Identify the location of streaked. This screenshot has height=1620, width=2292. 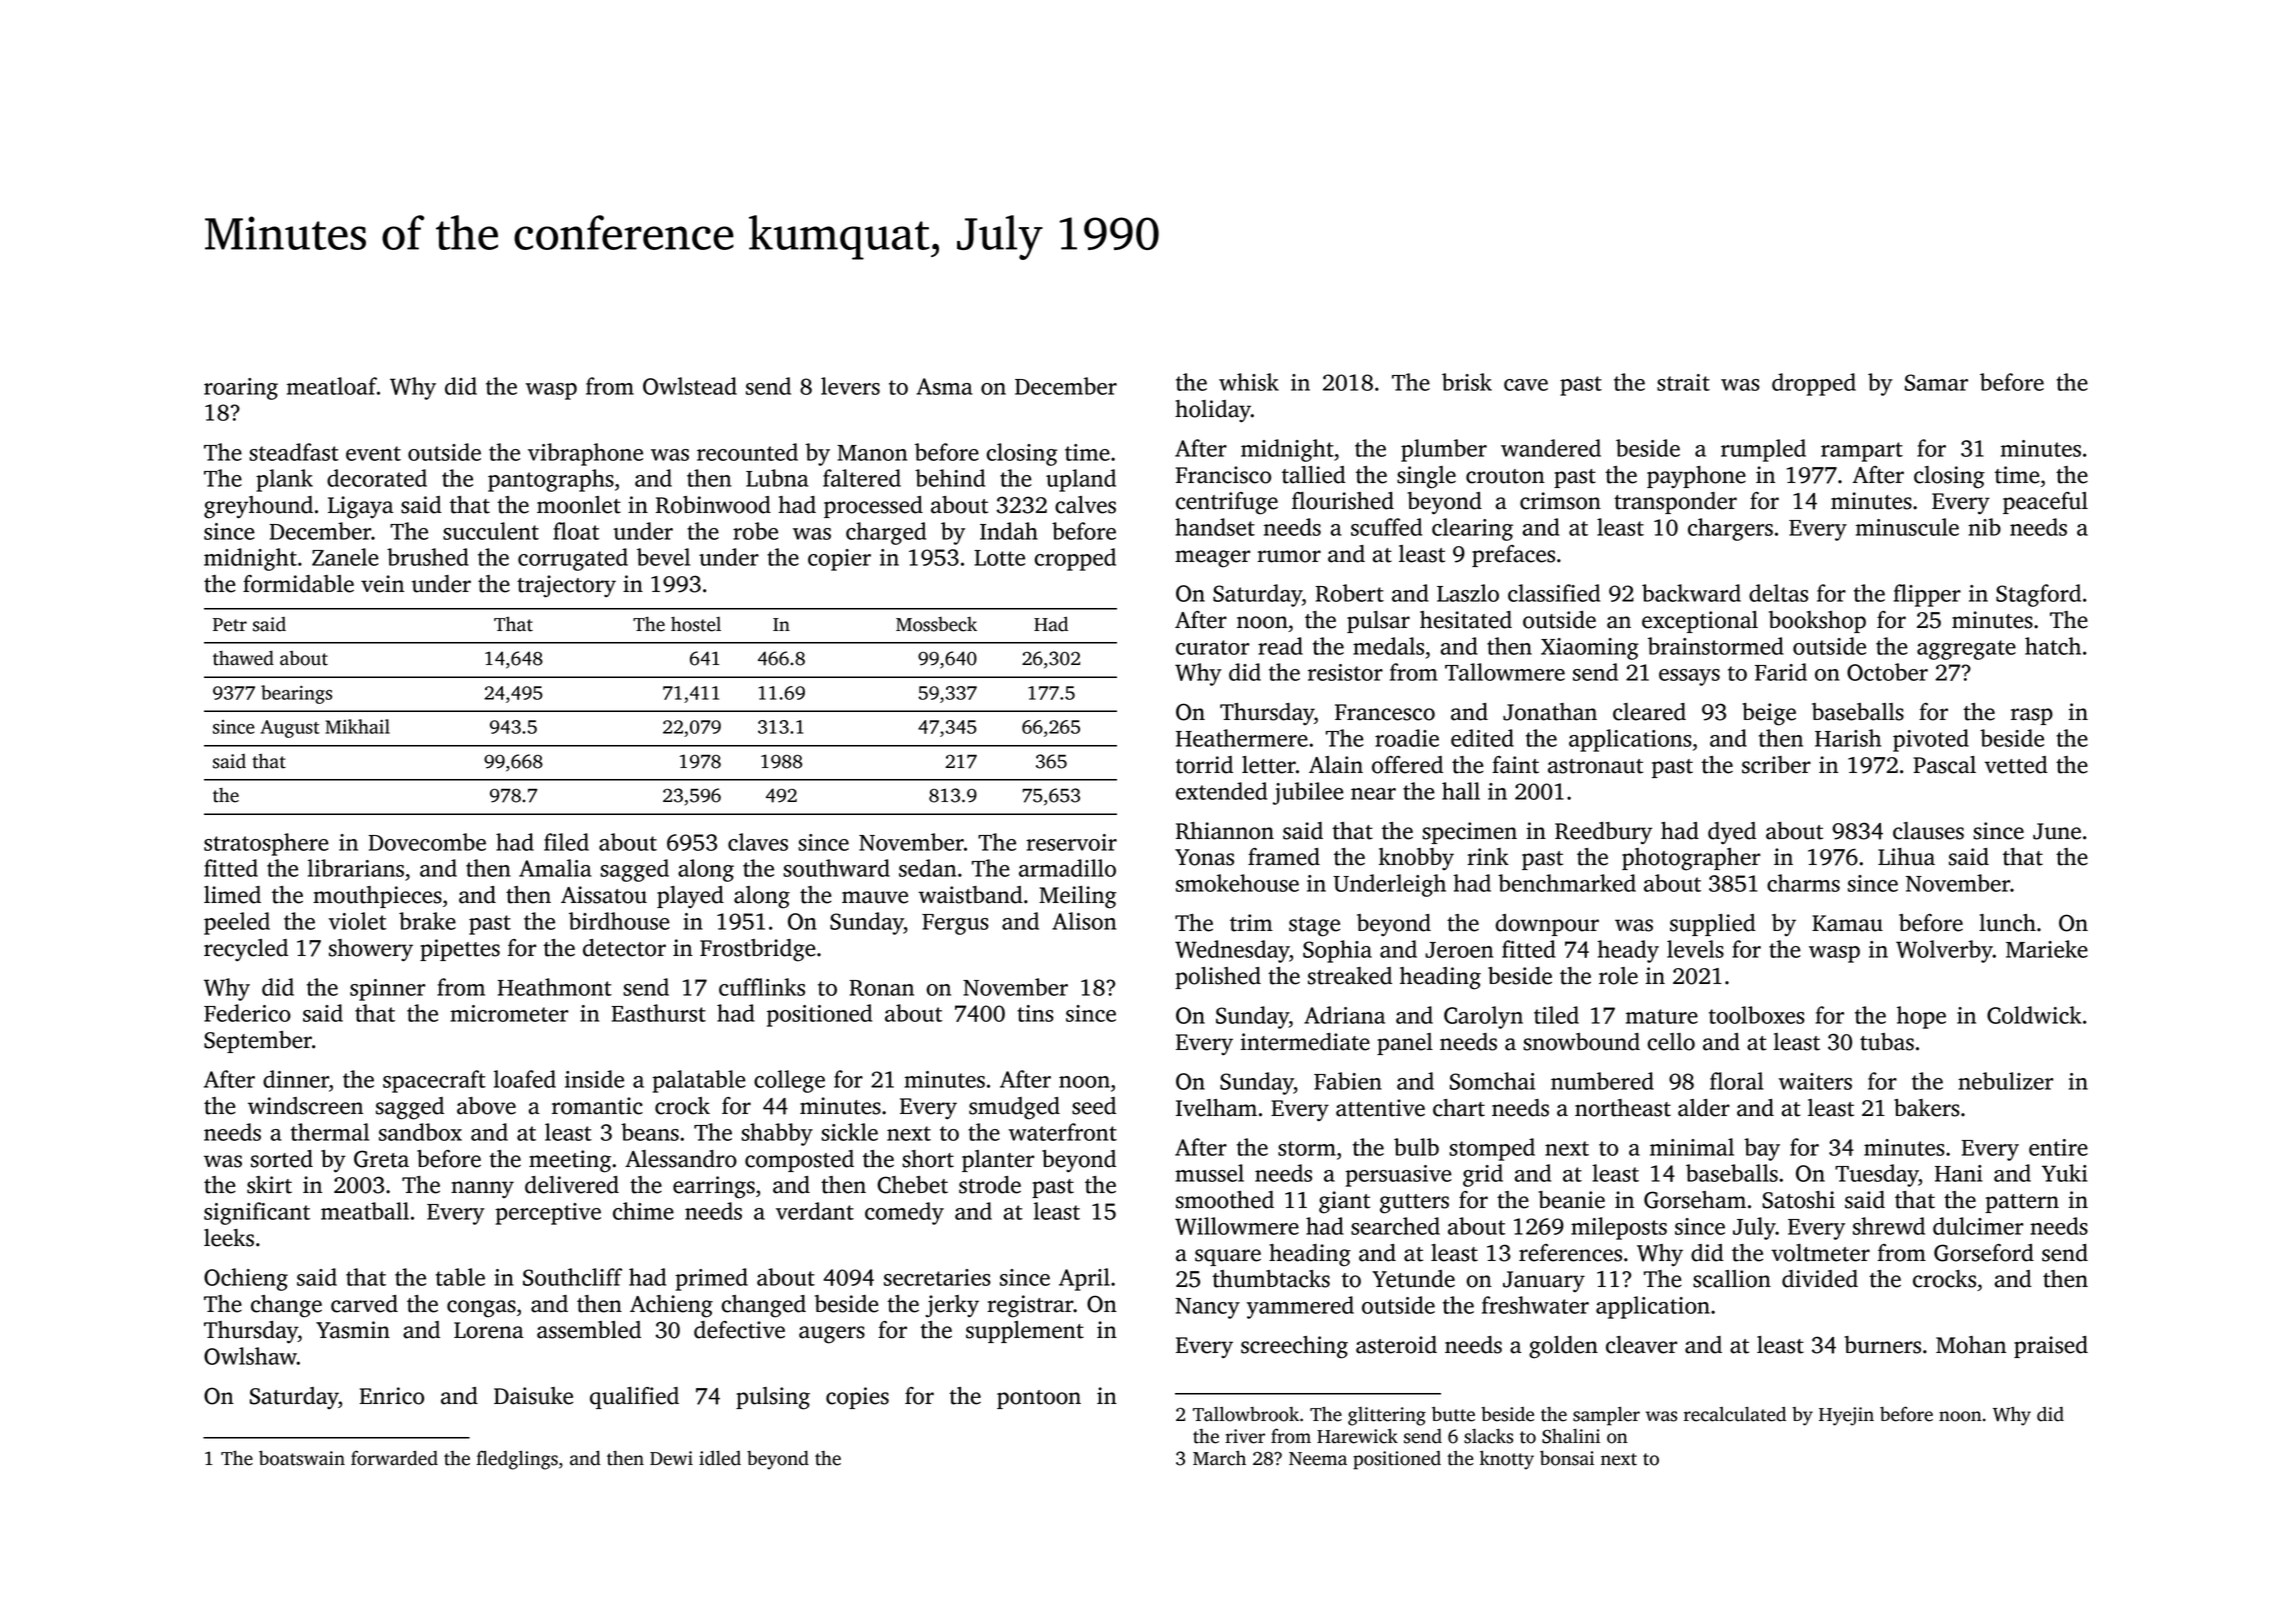
(1350, 976).
